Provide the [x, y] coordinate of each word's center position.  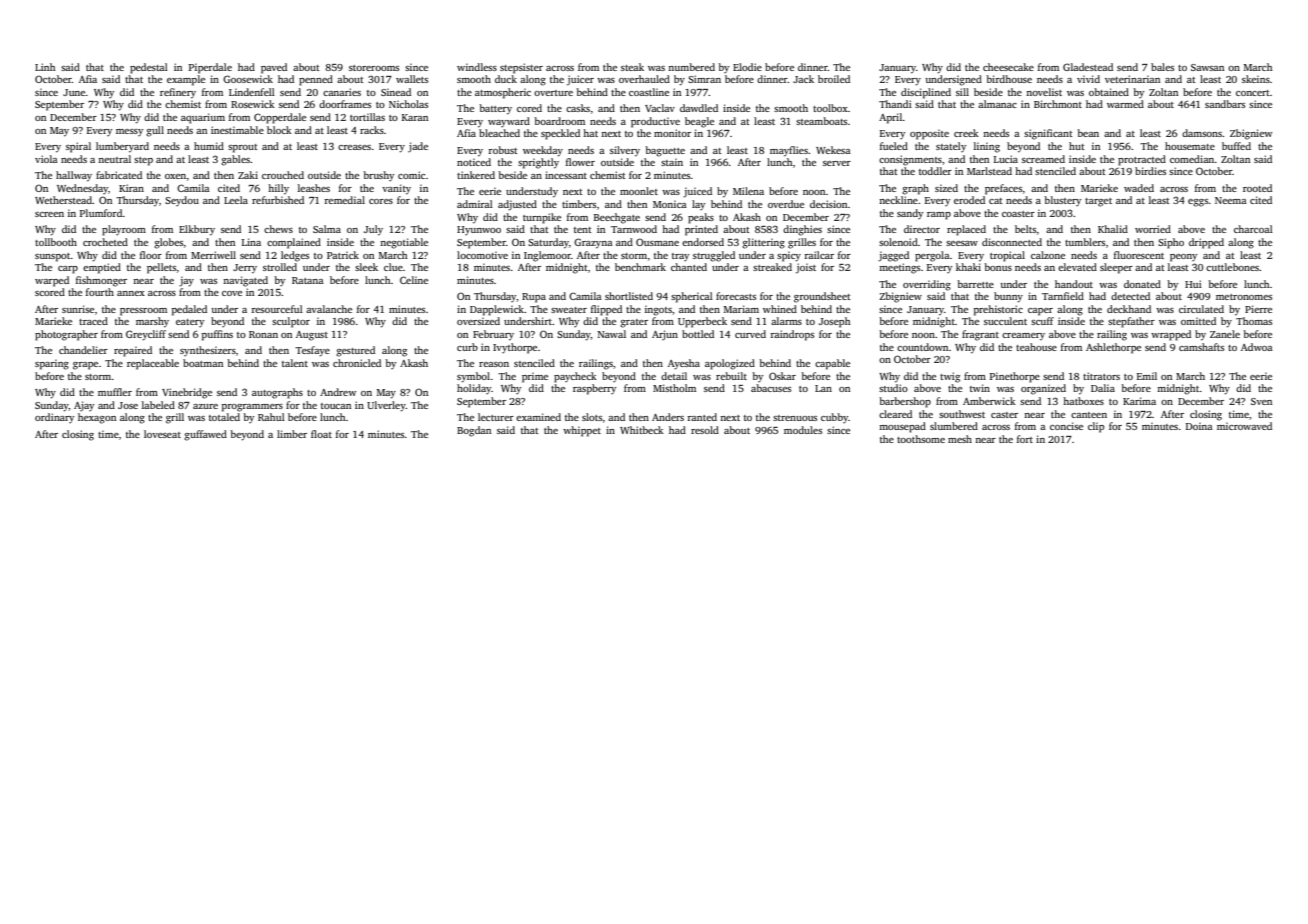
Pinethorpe [1015, 377]
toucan [336, 406]
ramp [939, 216]
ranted [702, 417]
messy [129, 132]
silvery [625, 151]
